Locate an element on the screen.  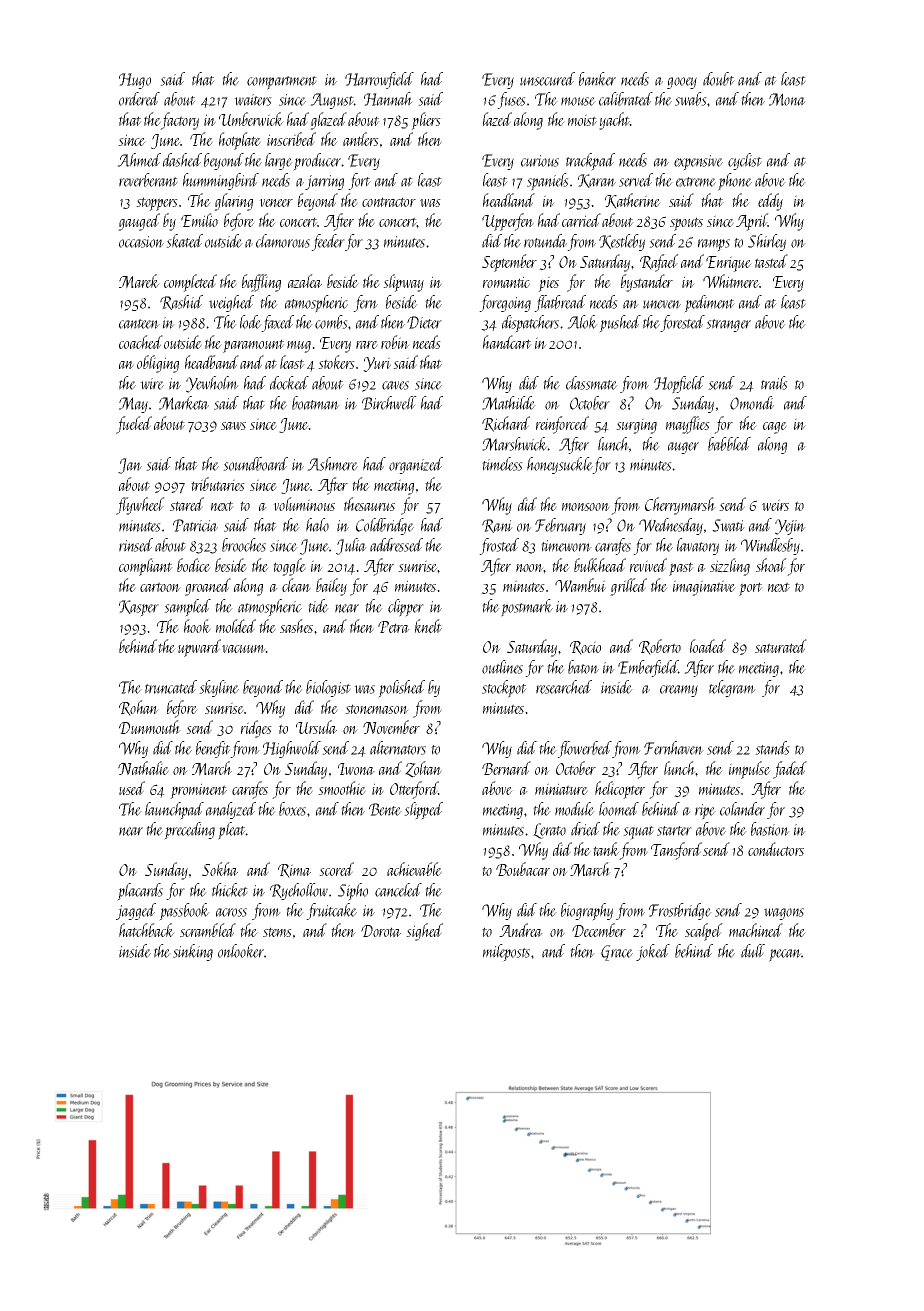
occasion is located at coordinates (141, 242).
